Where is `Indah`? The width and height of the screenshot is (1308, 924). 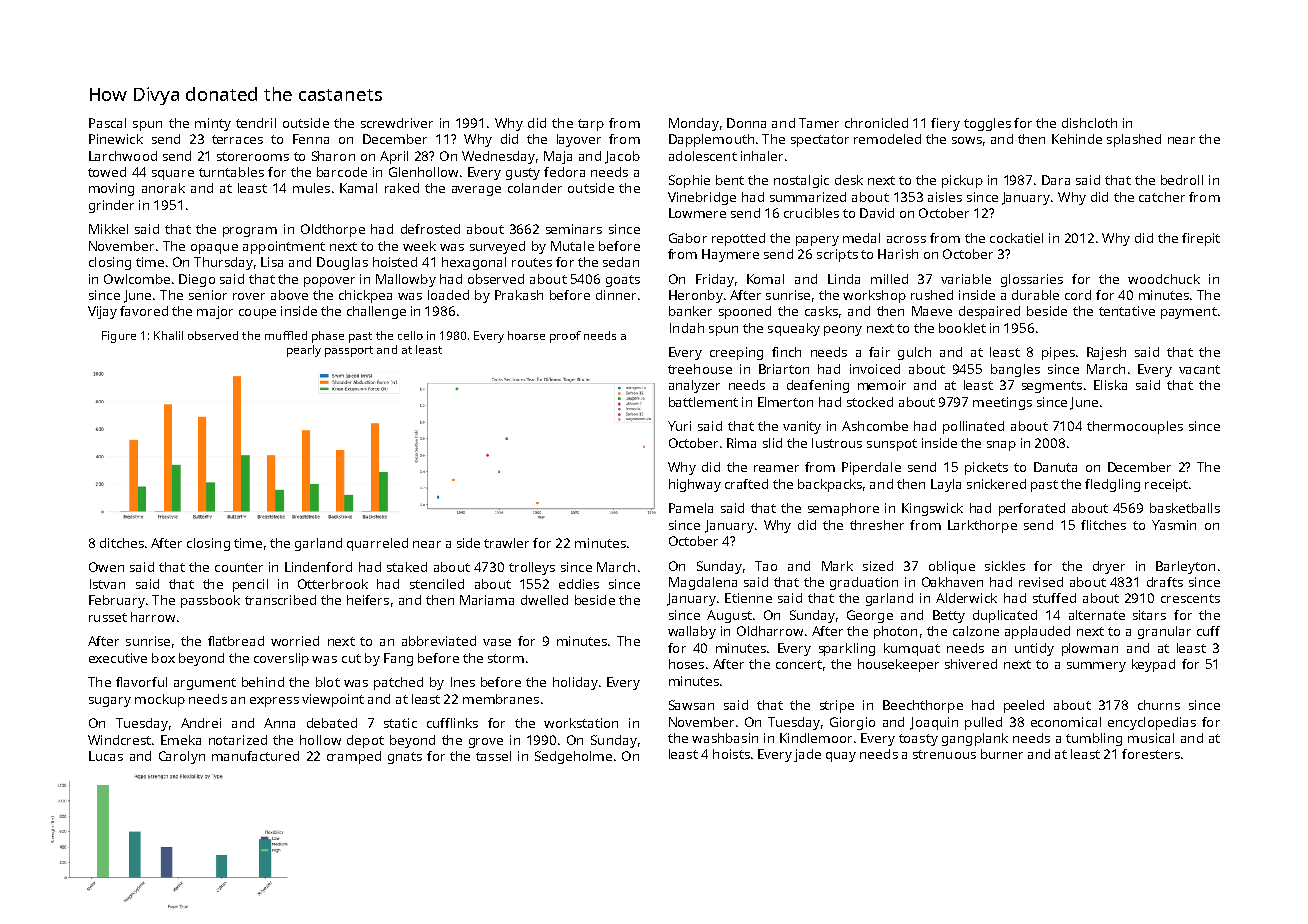 Indah is located at coordinates (687, 328).
